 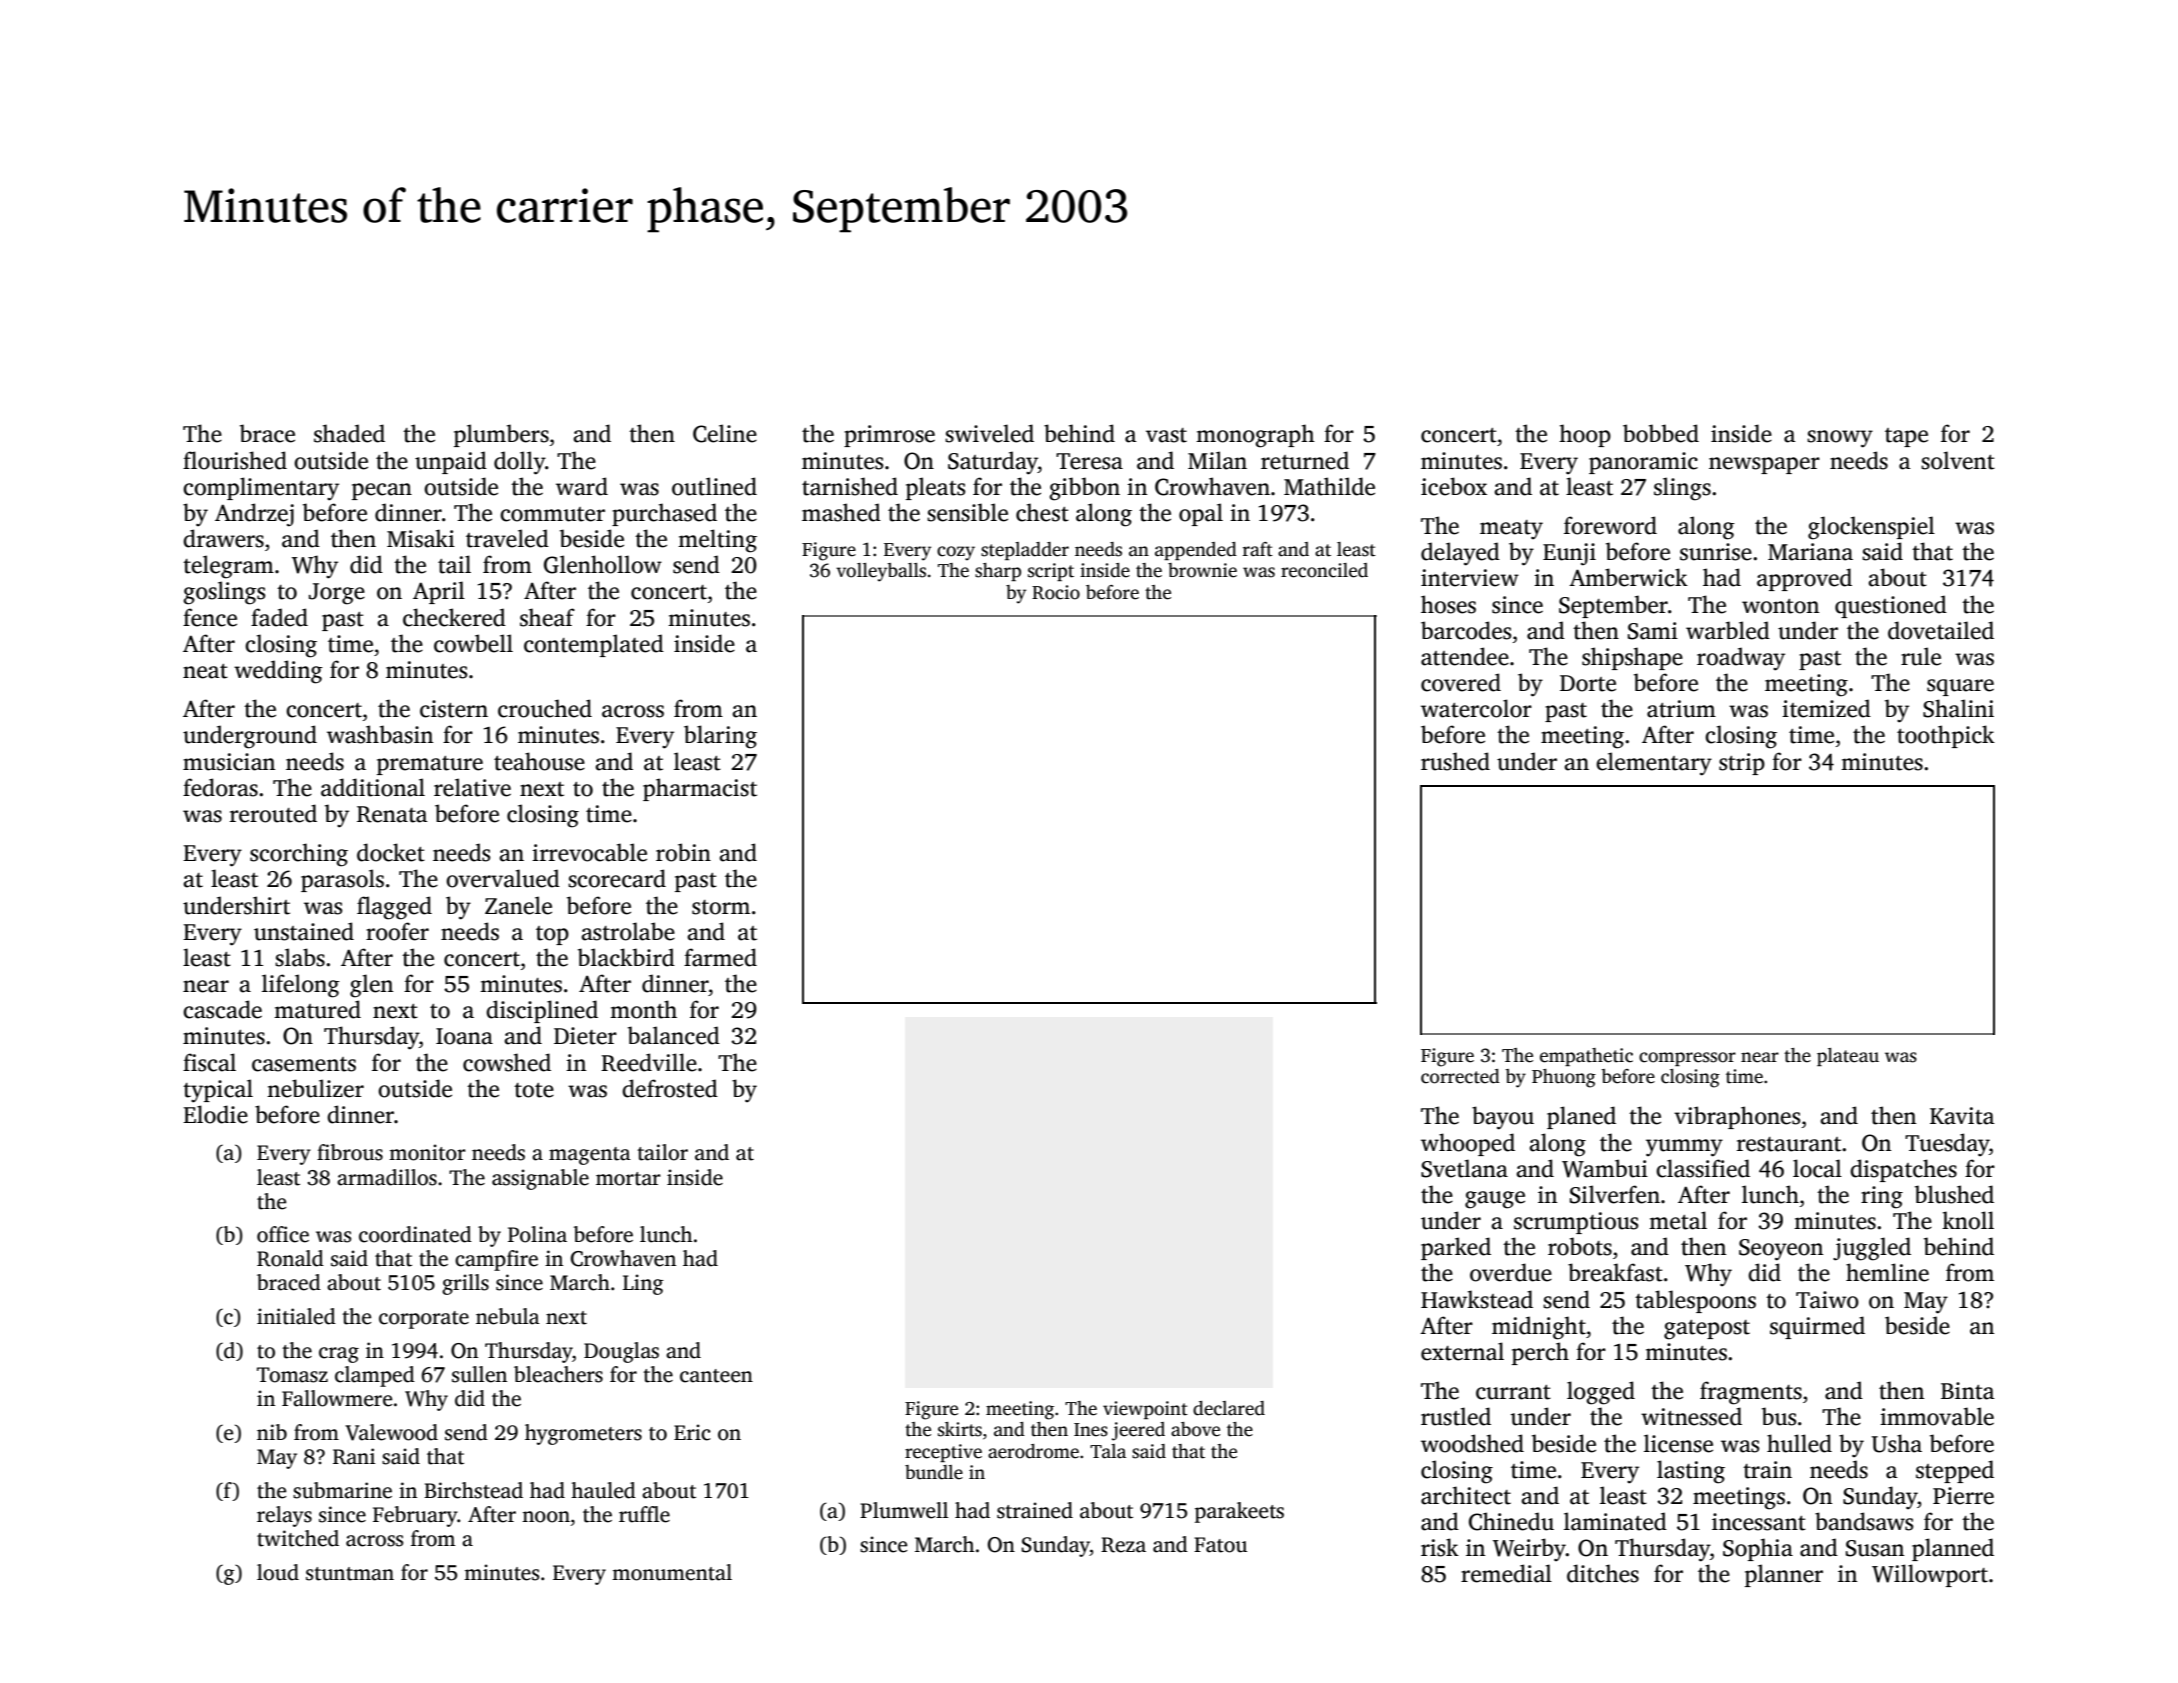 I want to click on Rocio, so click(x=1056, y=592).
